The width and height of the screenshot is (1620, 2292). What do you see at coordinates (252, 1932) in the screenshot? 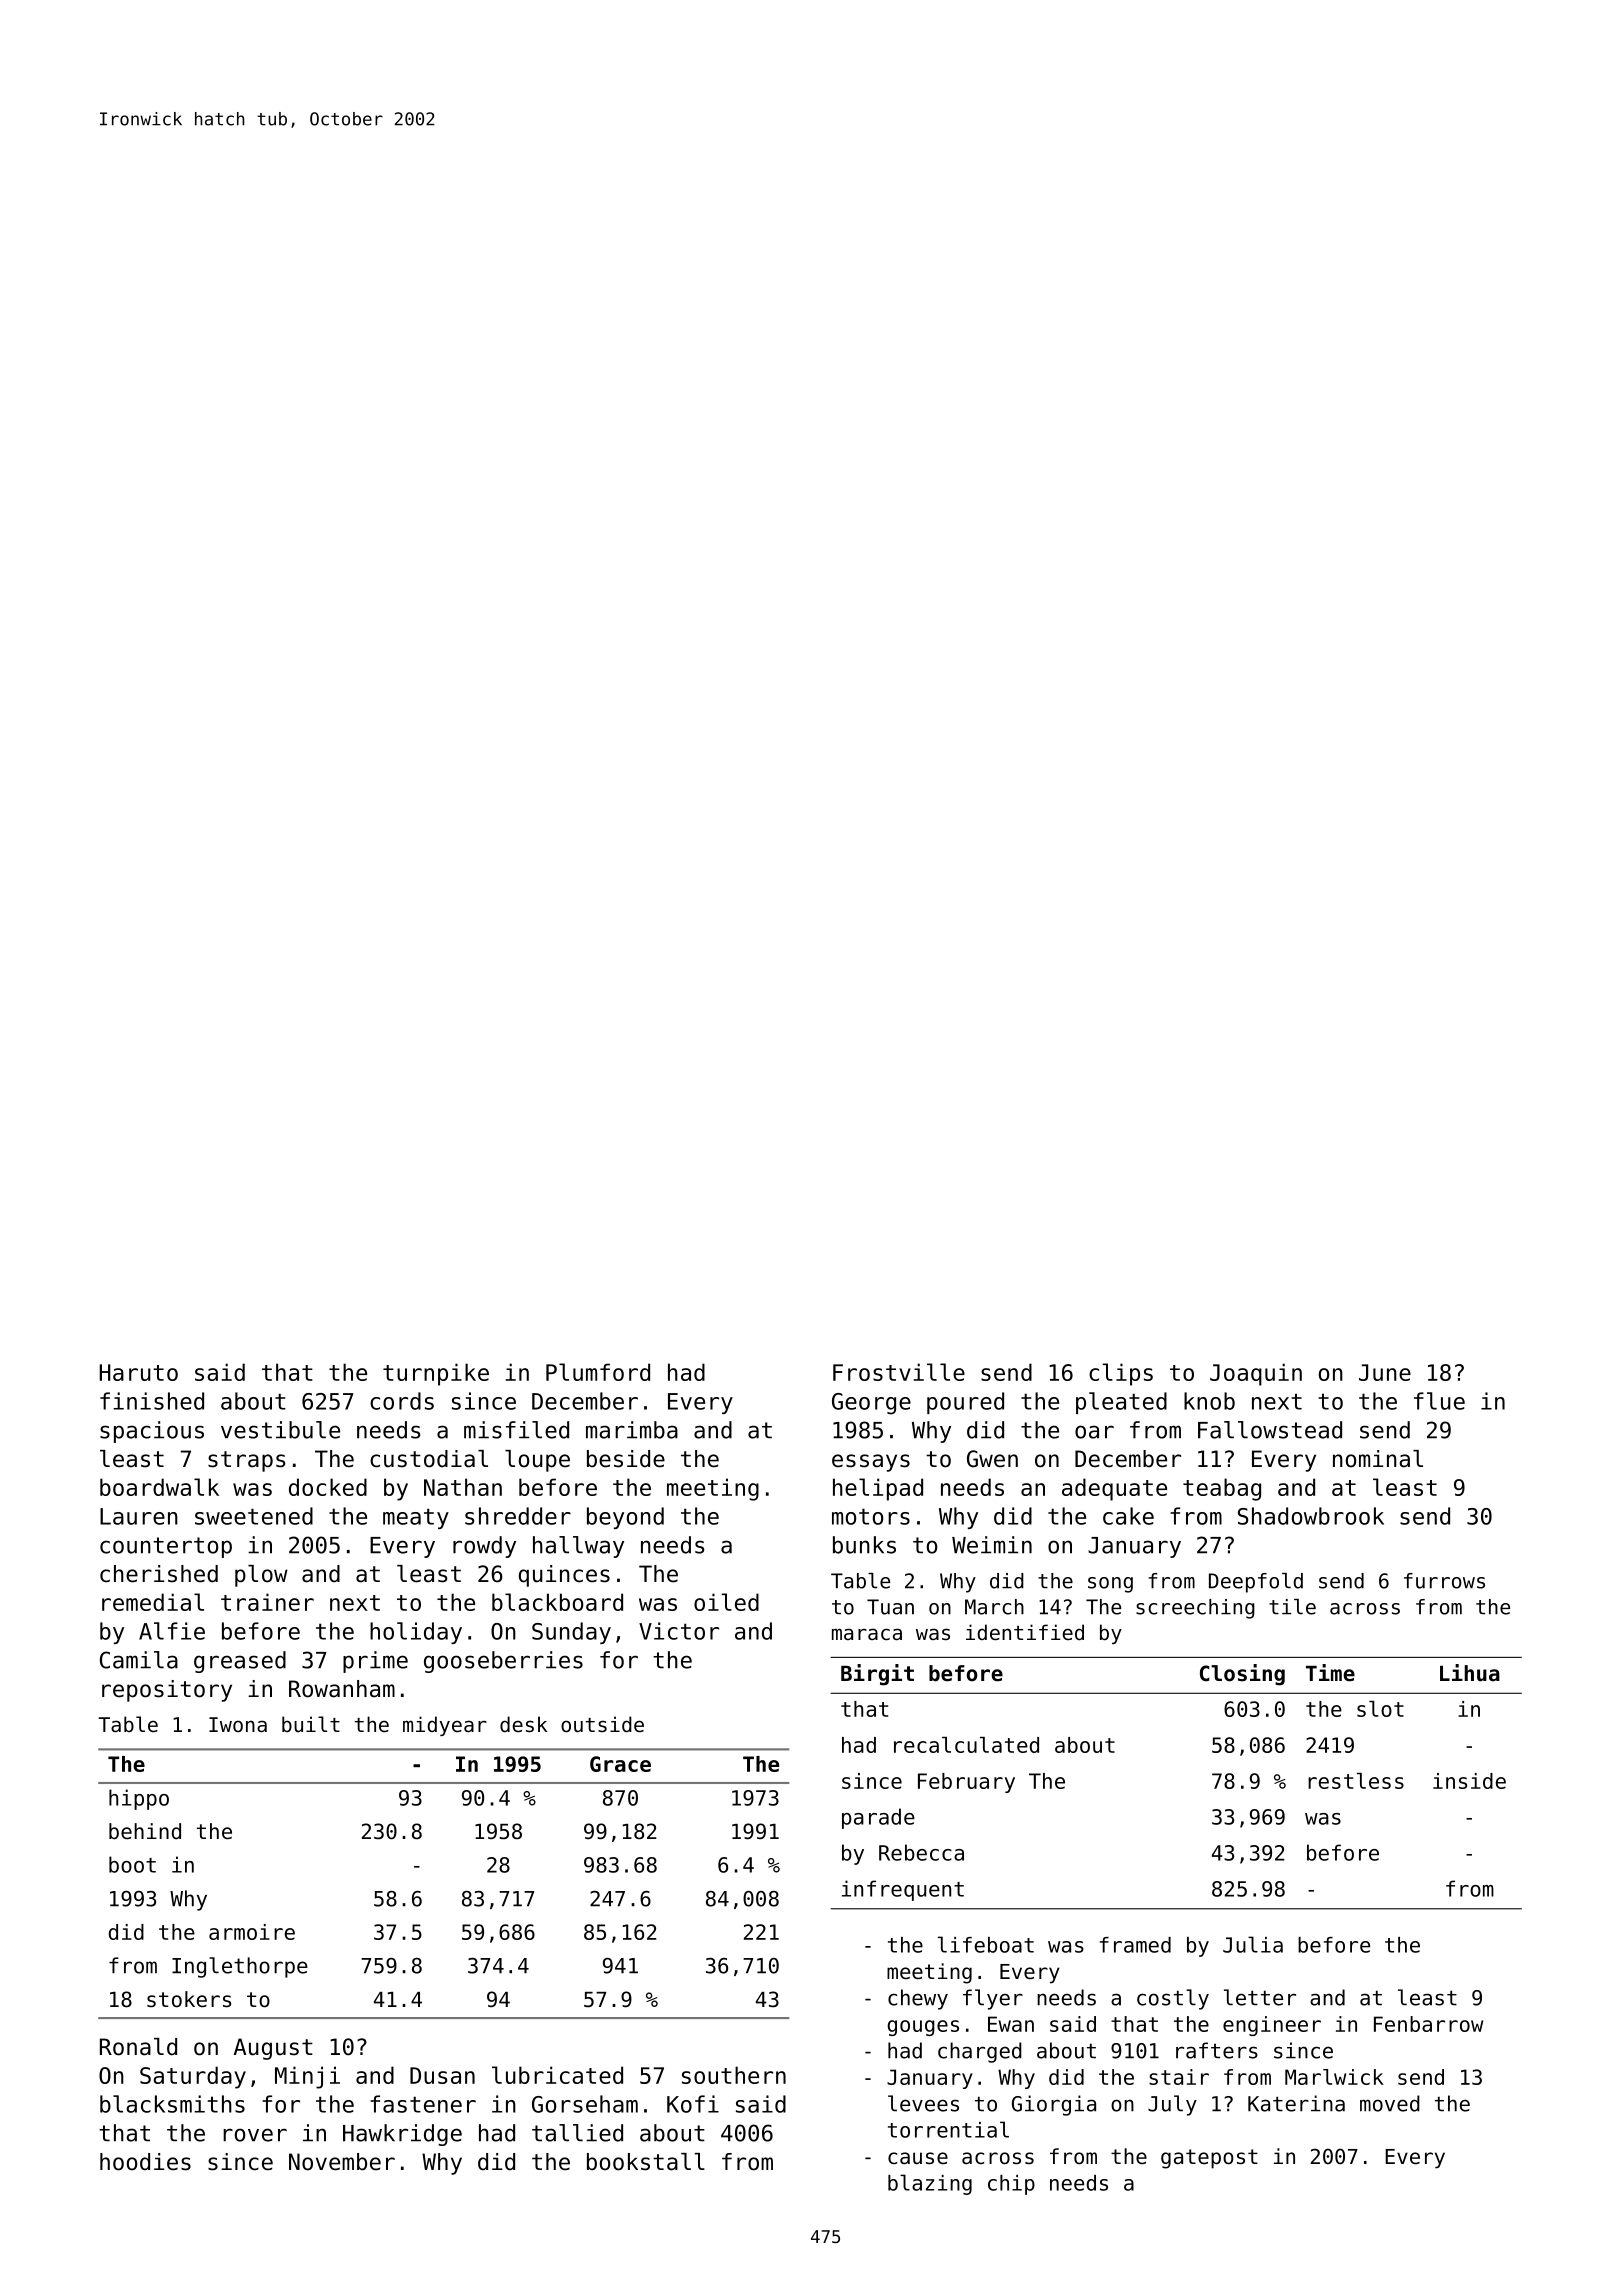
I see `armoire` at bounding box center [252, 1932].
